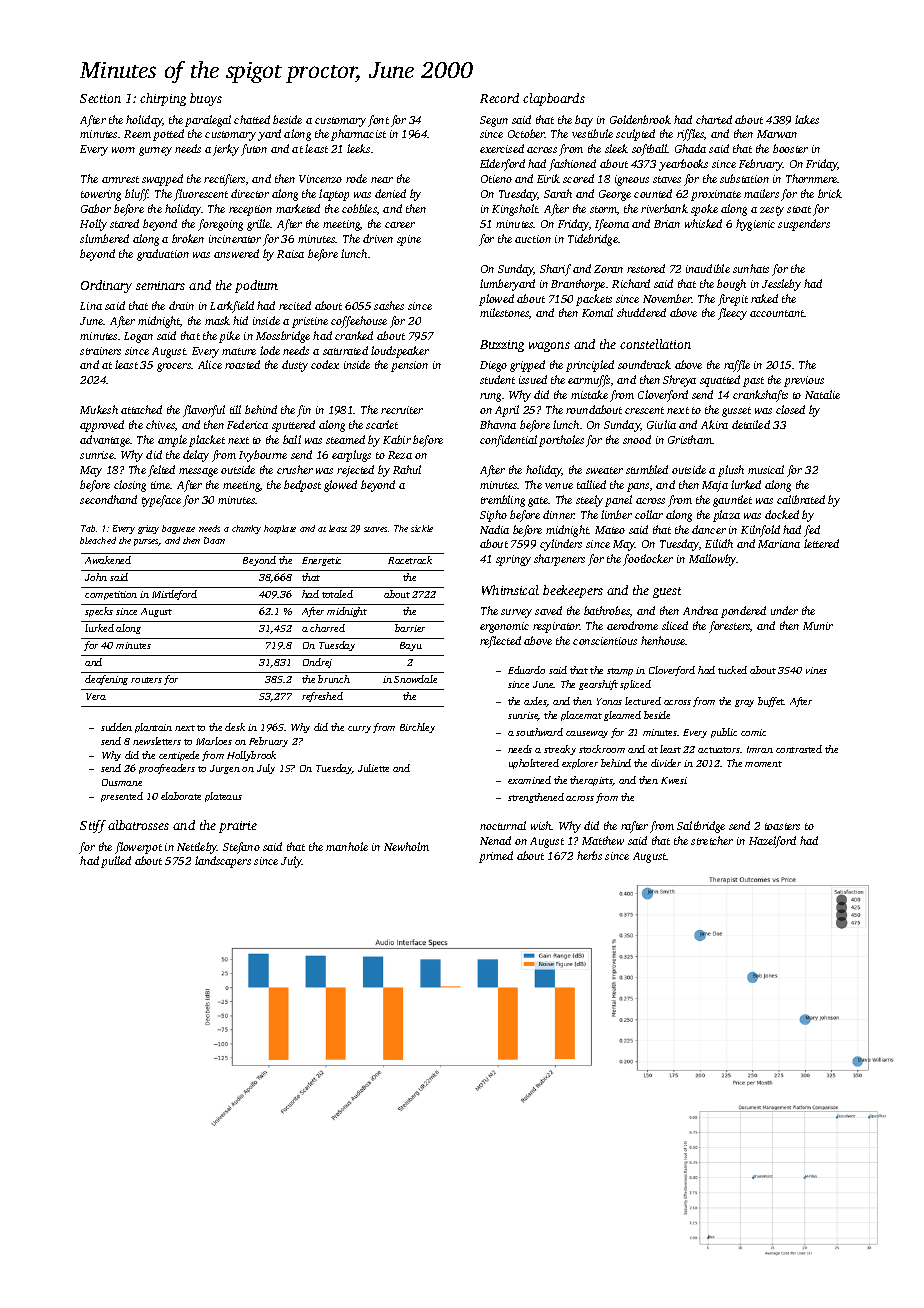 The image size is (924, 1308). Describe the element at coordinates (538, 502) in the page. I see `gate` at that location.
